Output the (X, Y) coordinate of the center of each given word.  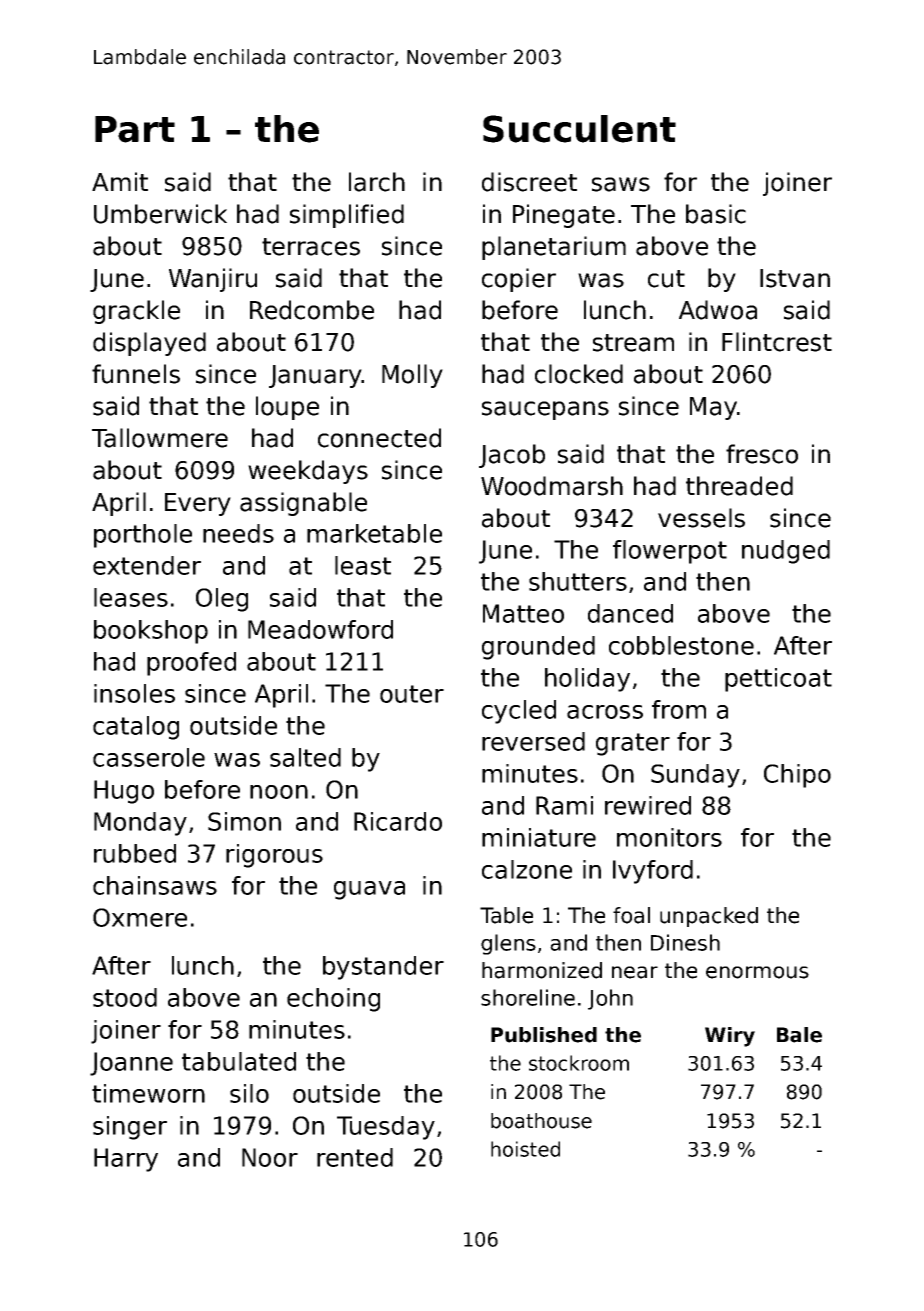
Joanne (131, 1064)
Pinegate (564, 216)
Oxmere (140, 917)
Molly (412, 376)
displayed (149, 344)
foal (631, 915)
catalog (136, 728)
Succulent (579, 129)
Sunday (695, 776)
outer (412, 694)
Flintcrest (777, 342)
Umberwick (160, 214)
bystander (383, 968)
